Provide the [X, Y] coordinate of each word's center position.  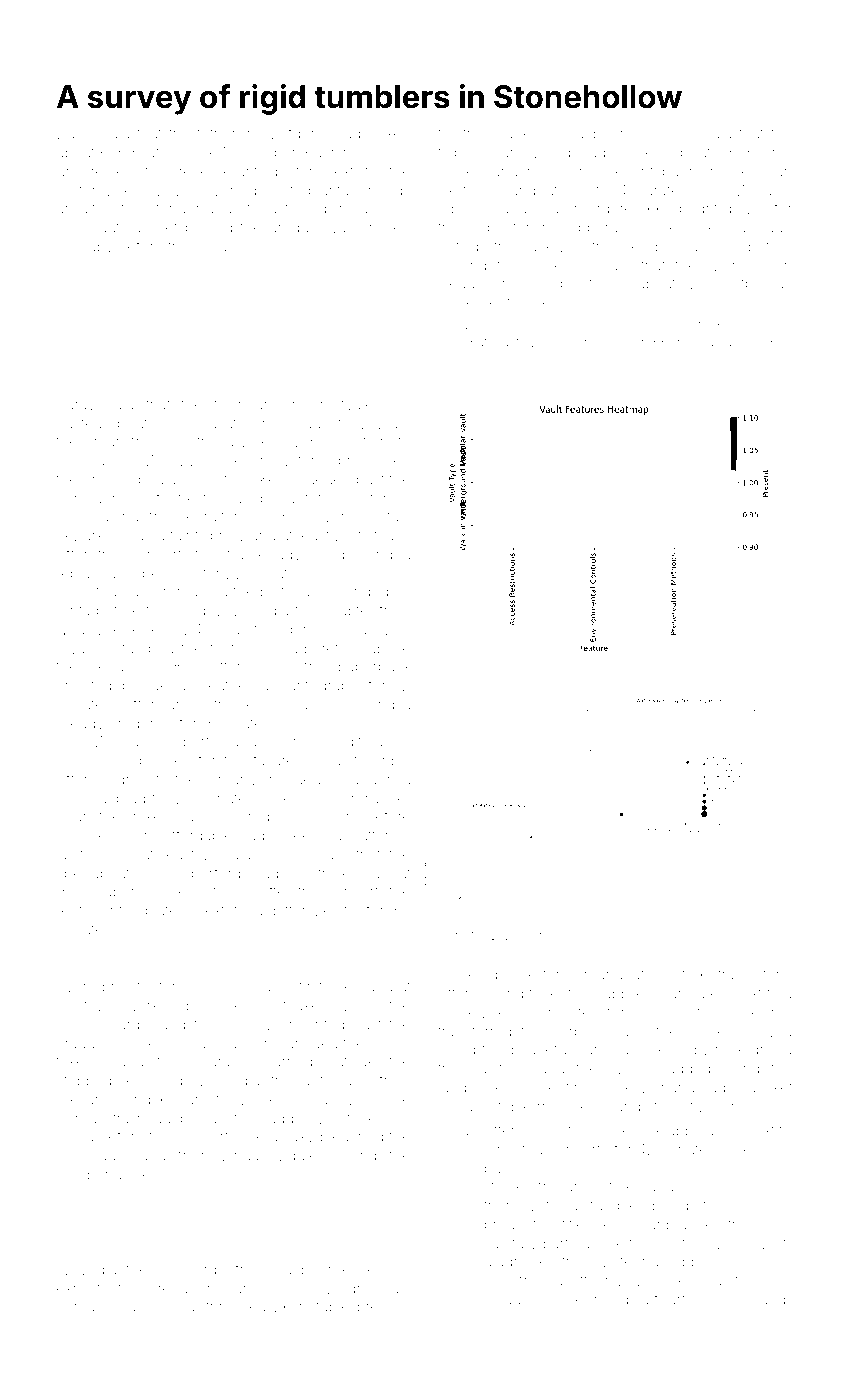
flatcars [382, 535]
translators [752, 975]
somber [83, 1175]
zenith [336, 910]
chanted [84, 685]
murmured [691, 993]
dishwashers [362, 208]
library [224, 537]
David [76, 133]
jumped [322, 706]
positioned [596, 285]
